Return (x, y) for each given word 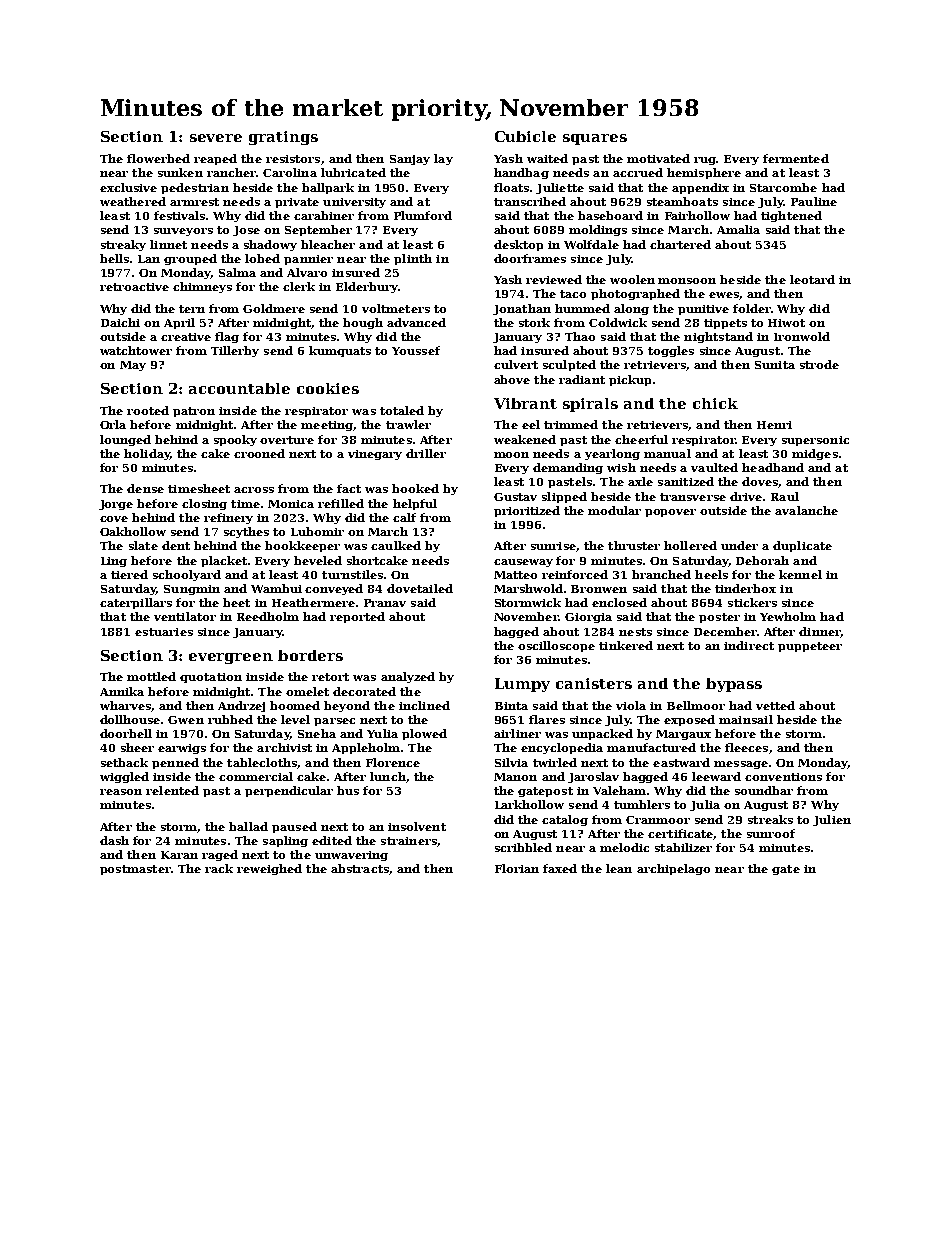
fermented (796, 158)
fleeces (746, 747)
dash (114, 840)
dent (176, 545)
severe (216, 138)
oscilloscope (556, 646)
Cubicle (525, 136)
